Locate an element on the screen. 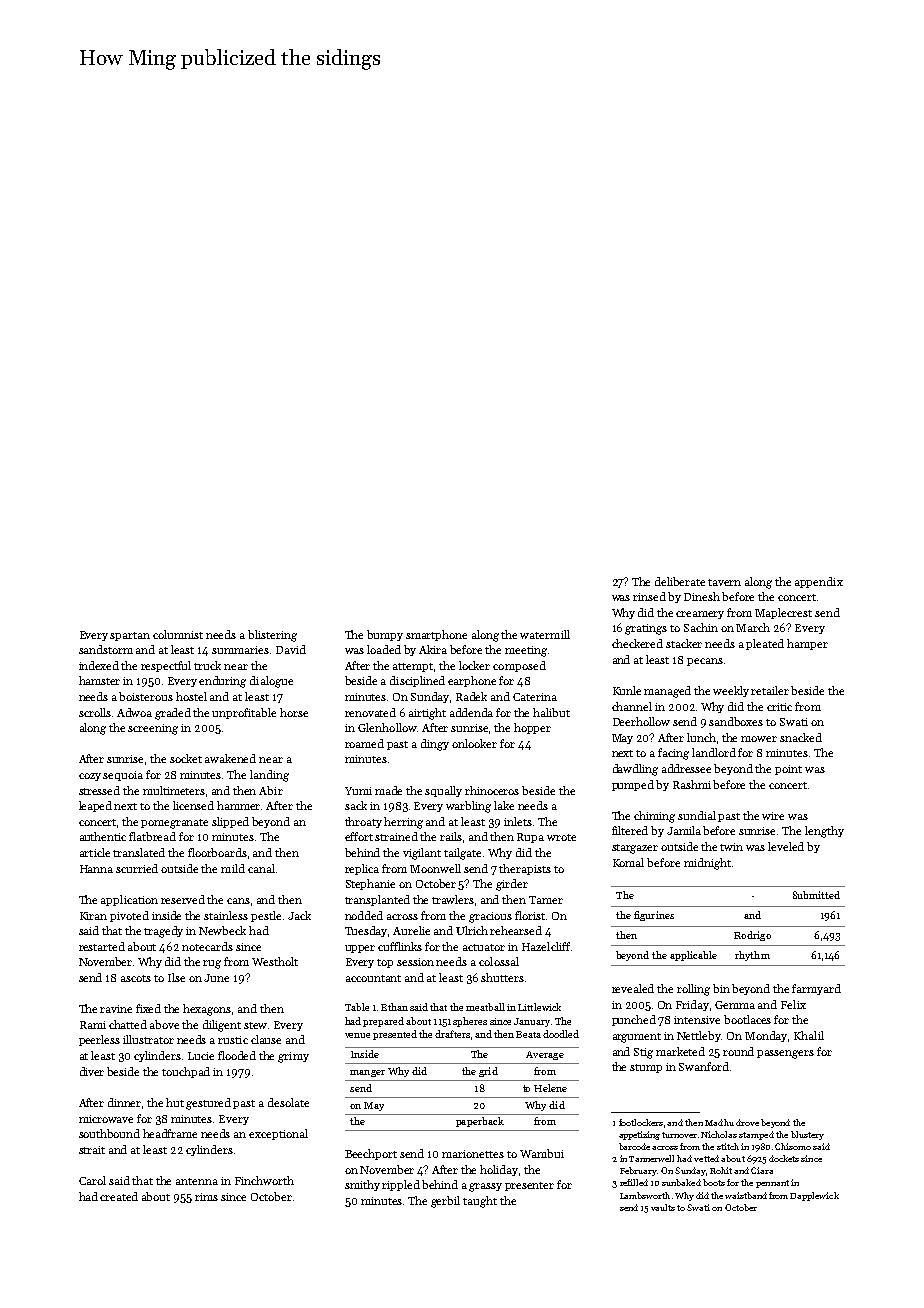 Image resolution: width=924 pixels, height=1308 pixels. stressed is located at coordinates (99, 790).
